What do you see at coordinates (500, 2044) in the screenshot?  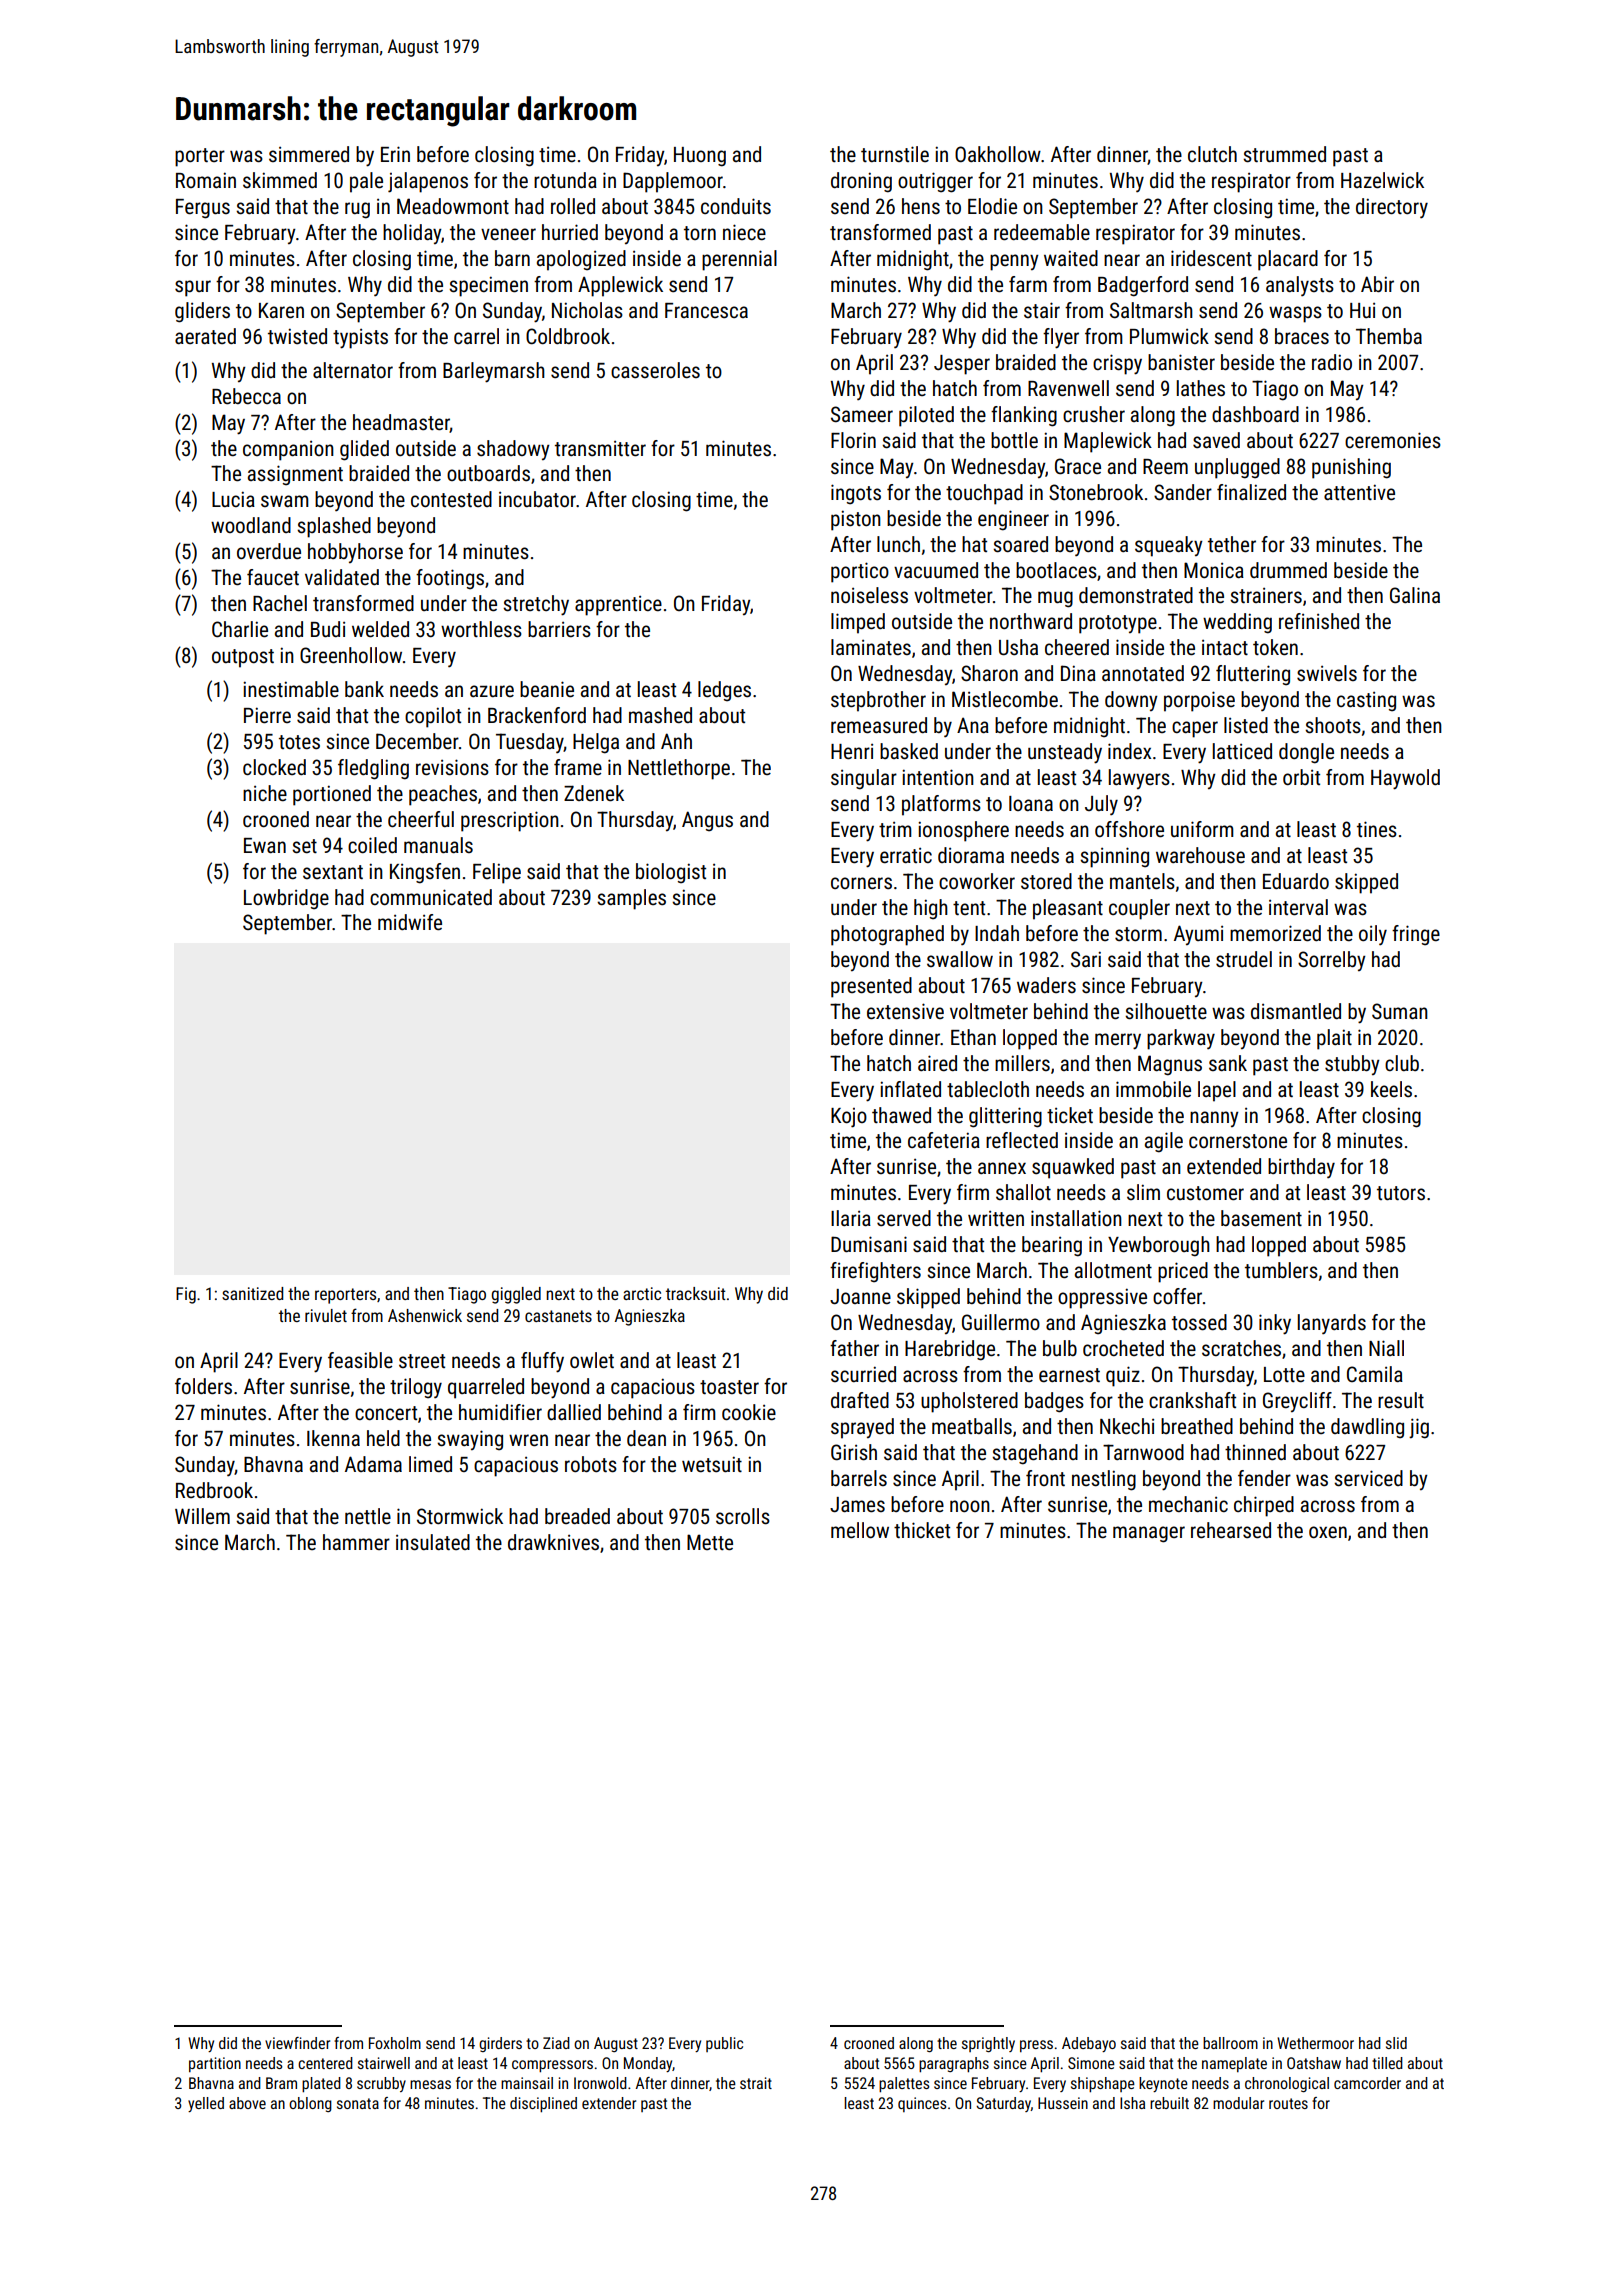 I see `girders` at bounding box center [500, 2044].
